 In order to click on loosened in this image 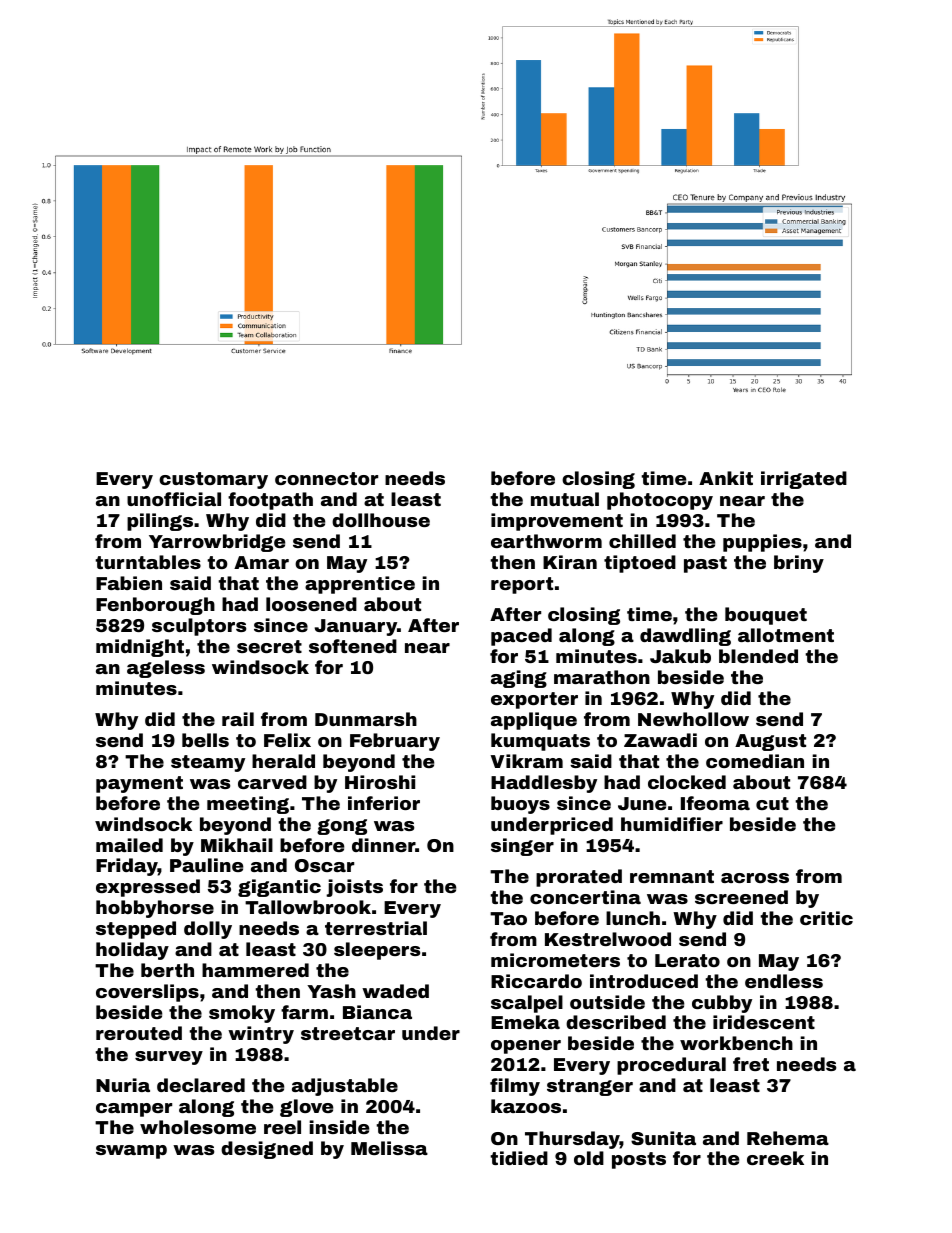, I will do `click(311, 604)`.
